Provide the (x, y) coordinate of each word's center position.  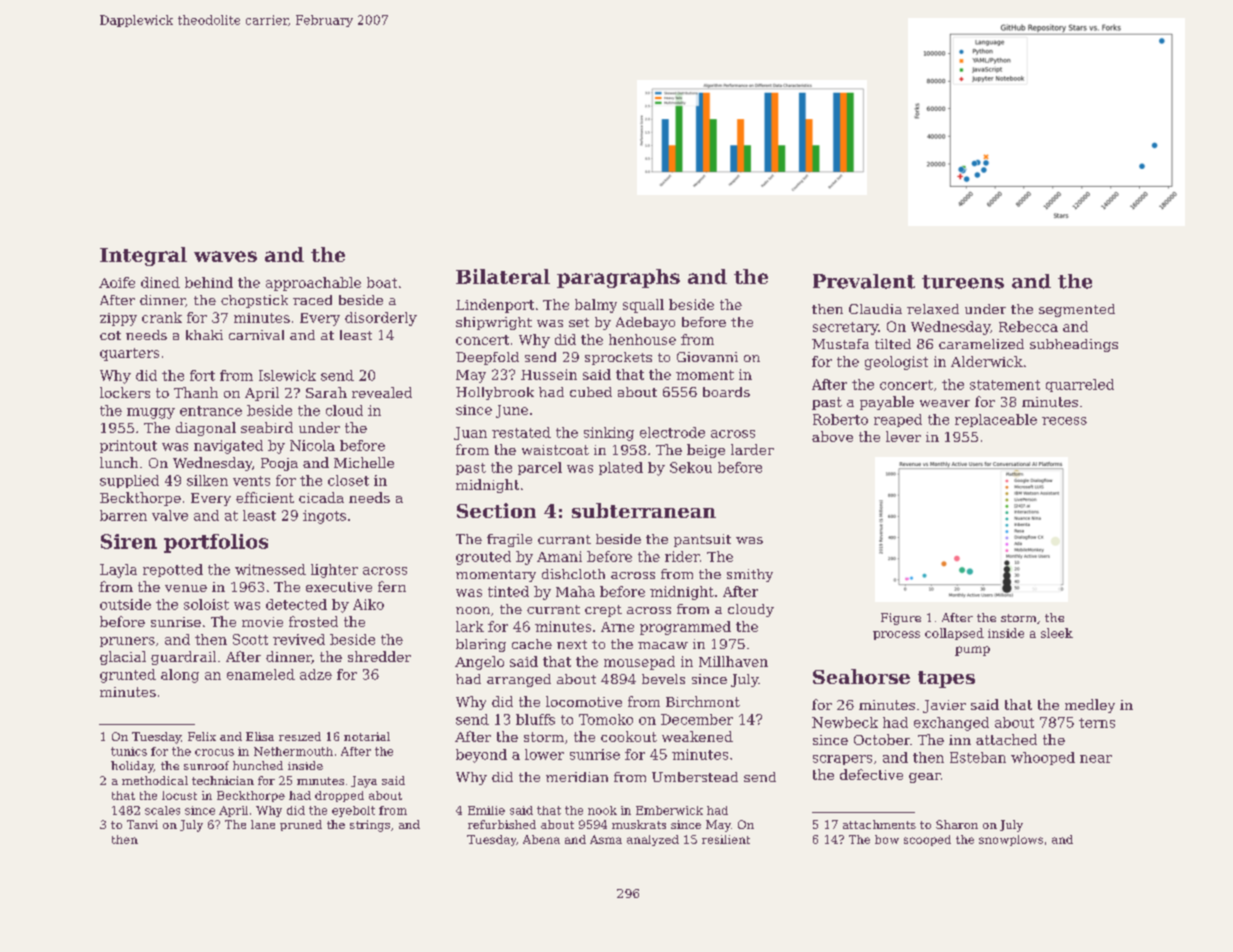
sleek (1057, 633)
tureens (963, 282)
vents (251, 481)
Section (496, 510)
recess (1064, 421)
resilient (726, 839)
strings (370, 826)
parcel (540, 468)
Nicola (312, 445)
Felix (202, 736)
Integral (143, 256)
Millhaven (733, 661)
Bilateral (503, 276)
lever (903, 436)
